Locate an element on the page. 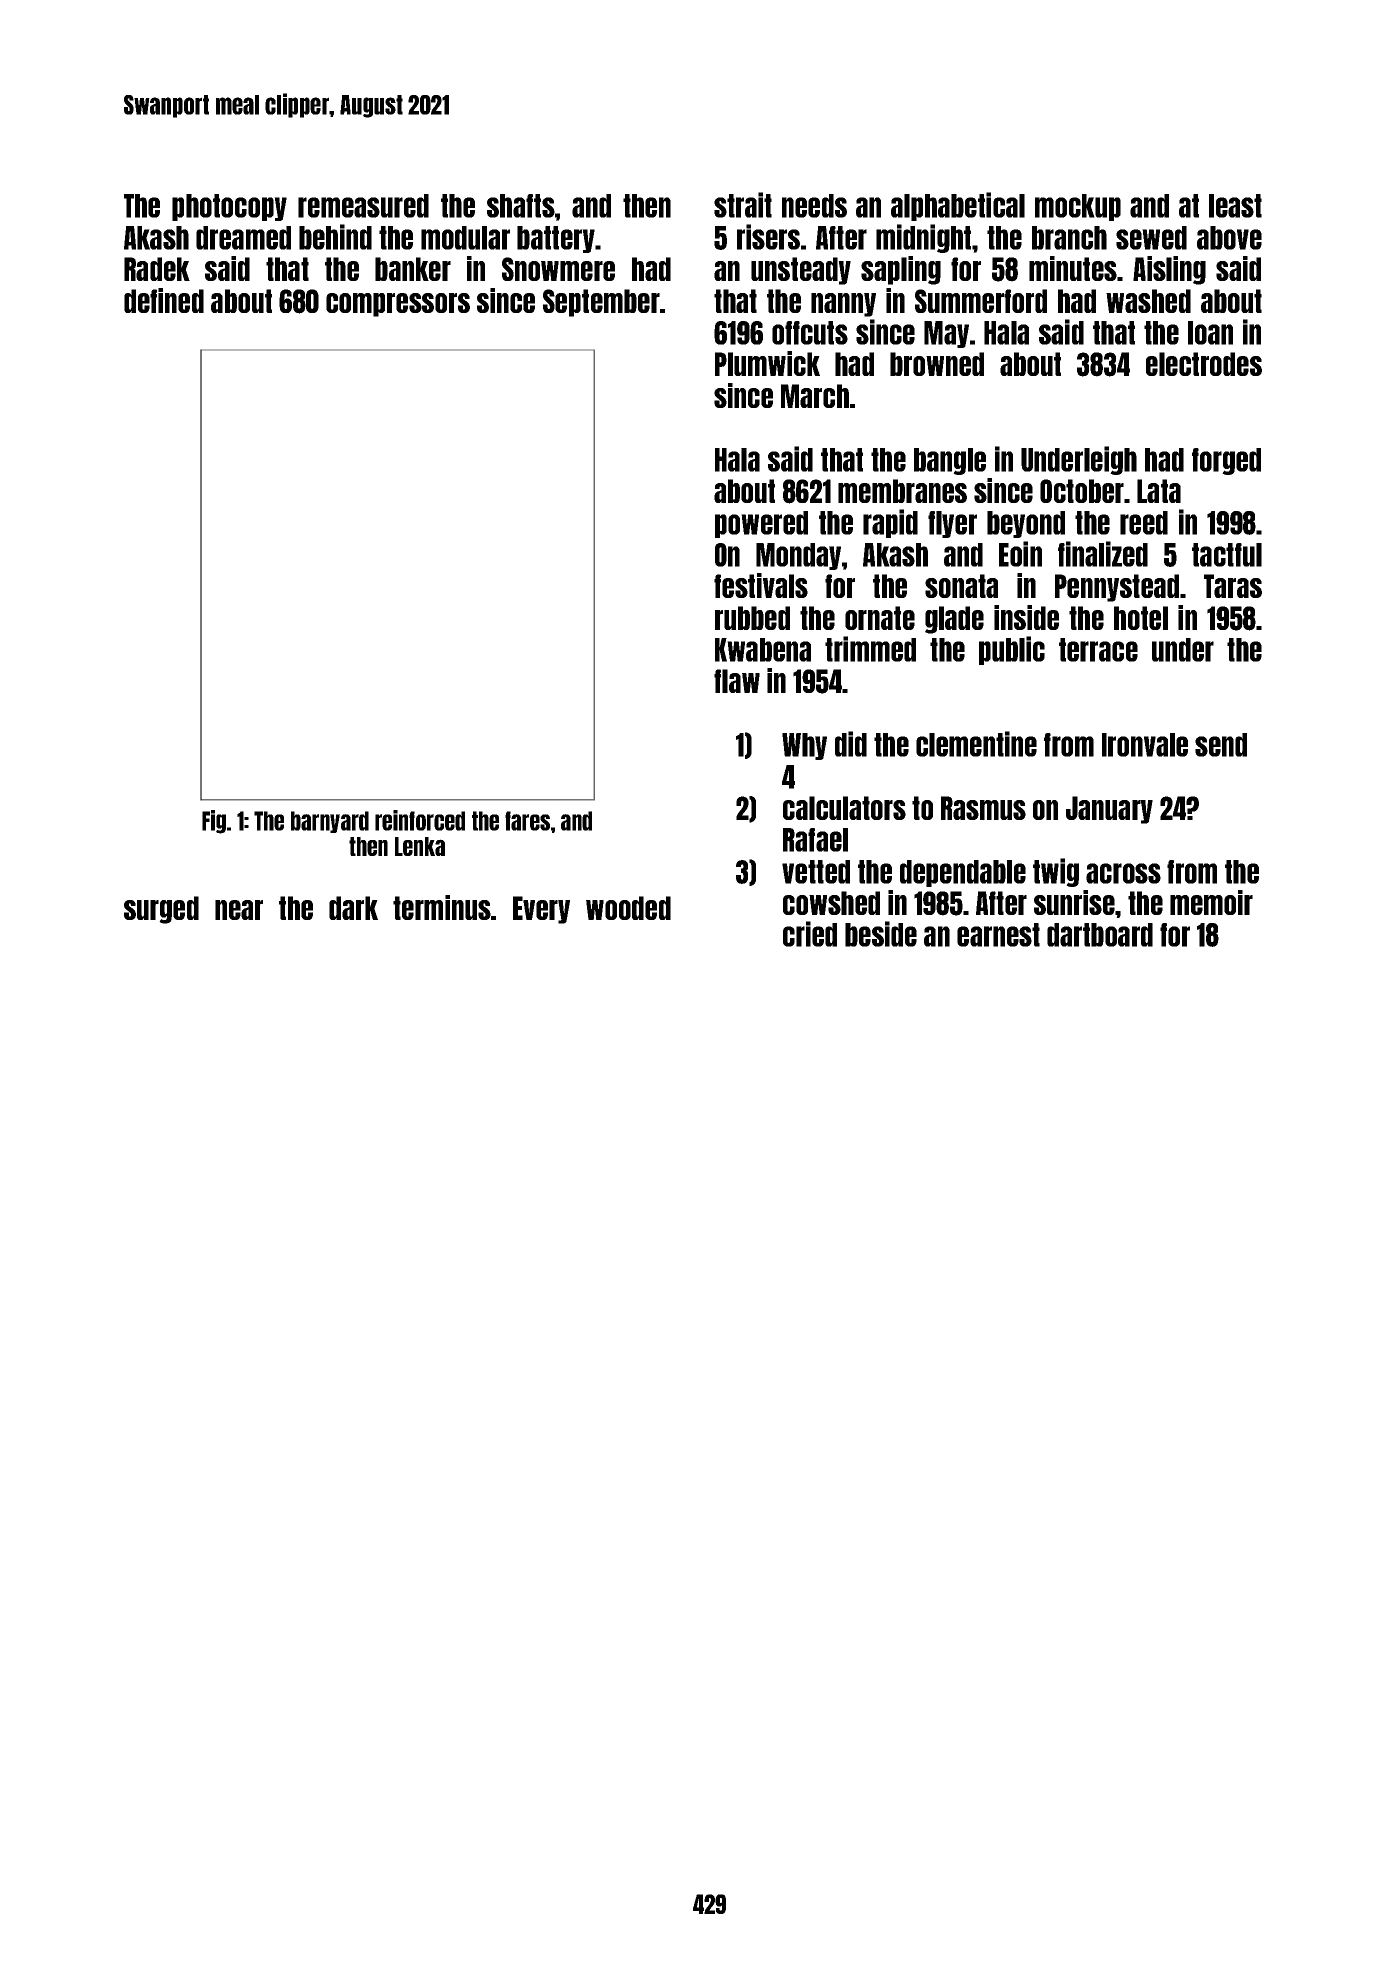  reinforced is located at coordinates (420, 820).
